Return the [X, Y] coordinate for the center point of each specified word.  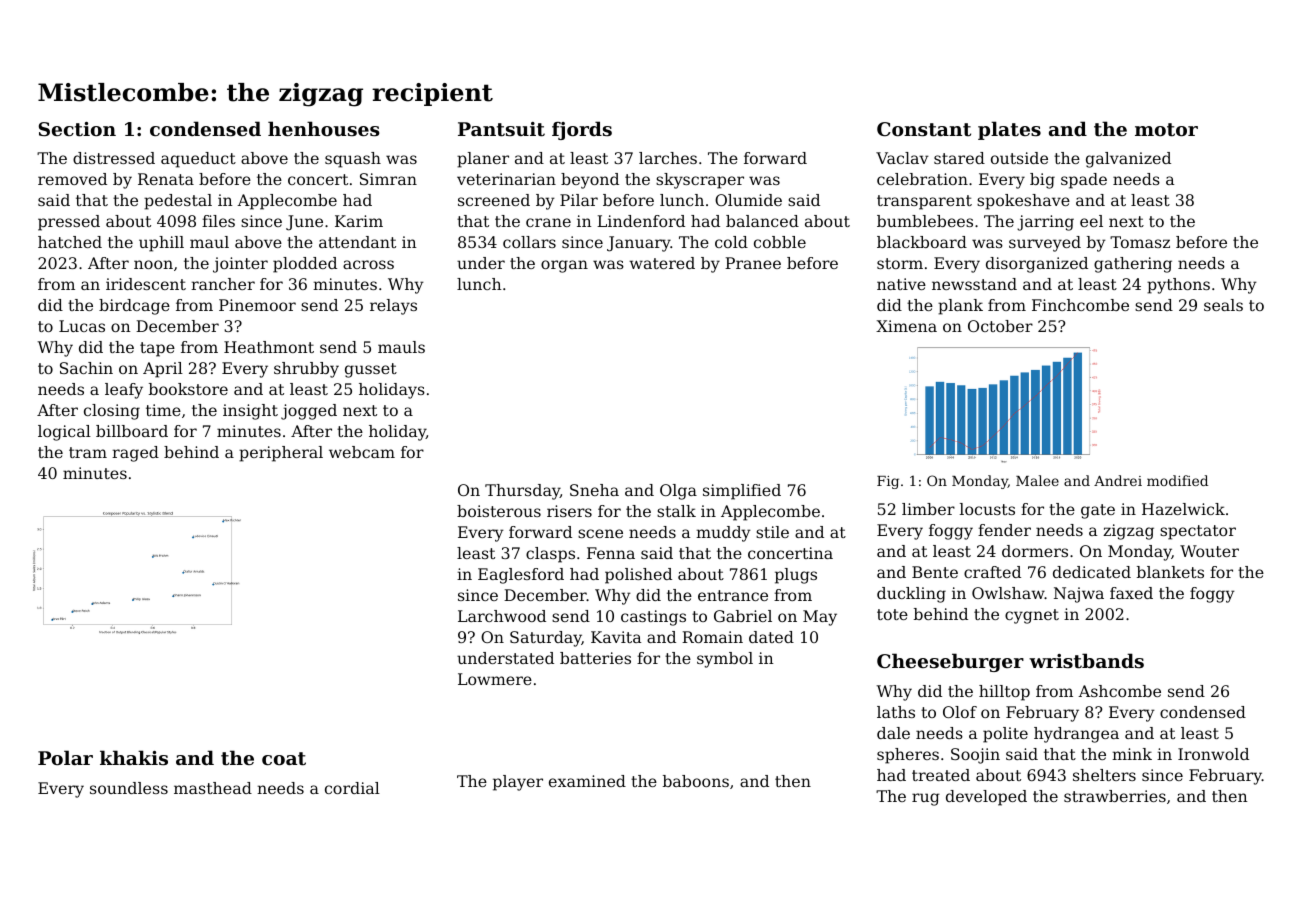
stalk [676, 511]
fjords [582, 130]
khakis [134, 758]
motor [1166, 130]
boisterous [499, 511]
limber [928, 509]
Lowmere [495, 679]
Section [77, 129]
